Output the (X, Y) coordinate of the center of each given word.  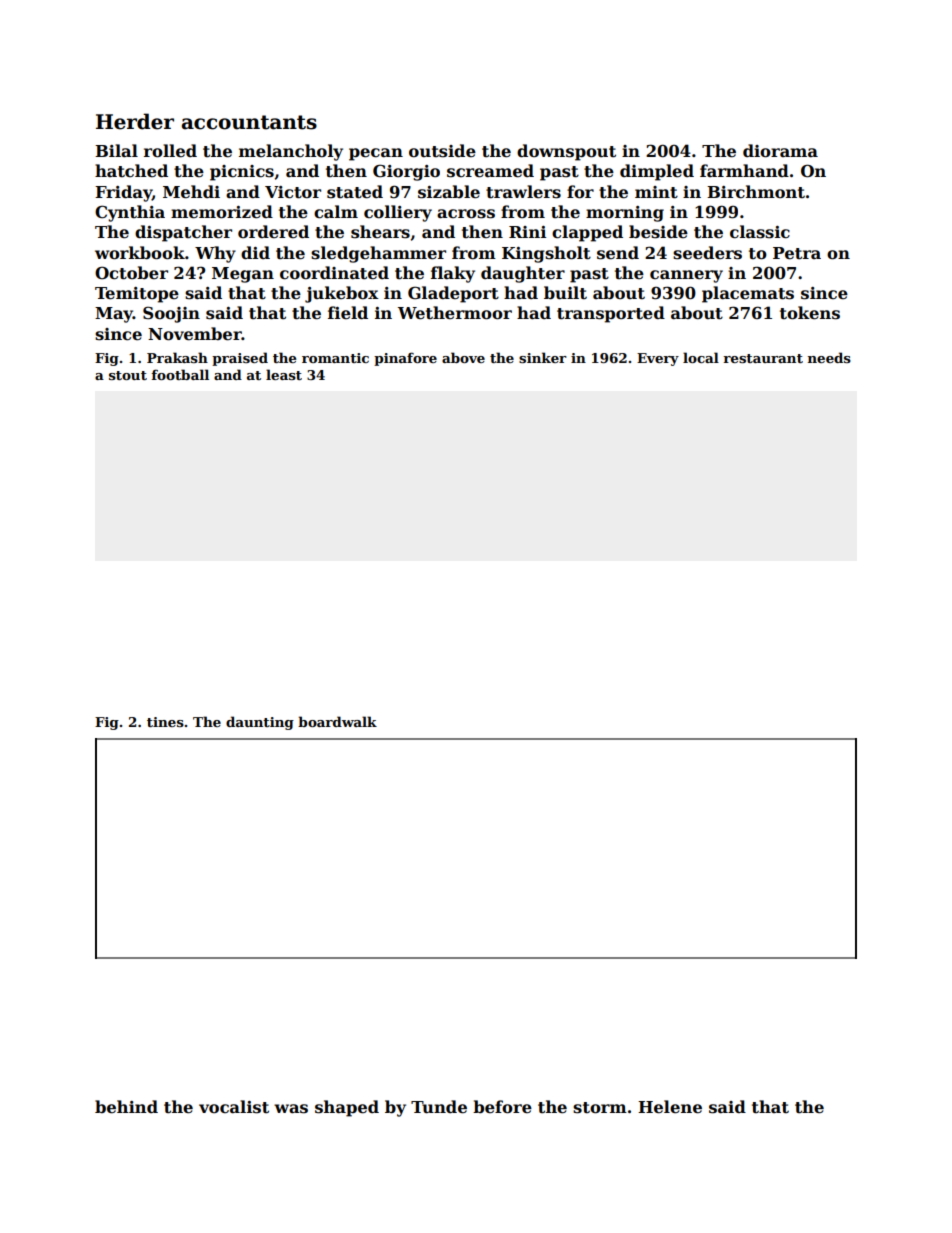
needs (829, 357)
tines (165, 722)
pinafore (405, 359)
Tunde (439, 1107)
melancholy (291, 152)
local (701, 357)
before (502, 1107)
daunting (260, 723)
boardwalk (337, 721)
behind (126, 1107)
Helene (670, 1107)
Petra (797, 253)
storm (600, 1108)
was (291, 1109)
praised (240, 359)
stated (355, 192)
